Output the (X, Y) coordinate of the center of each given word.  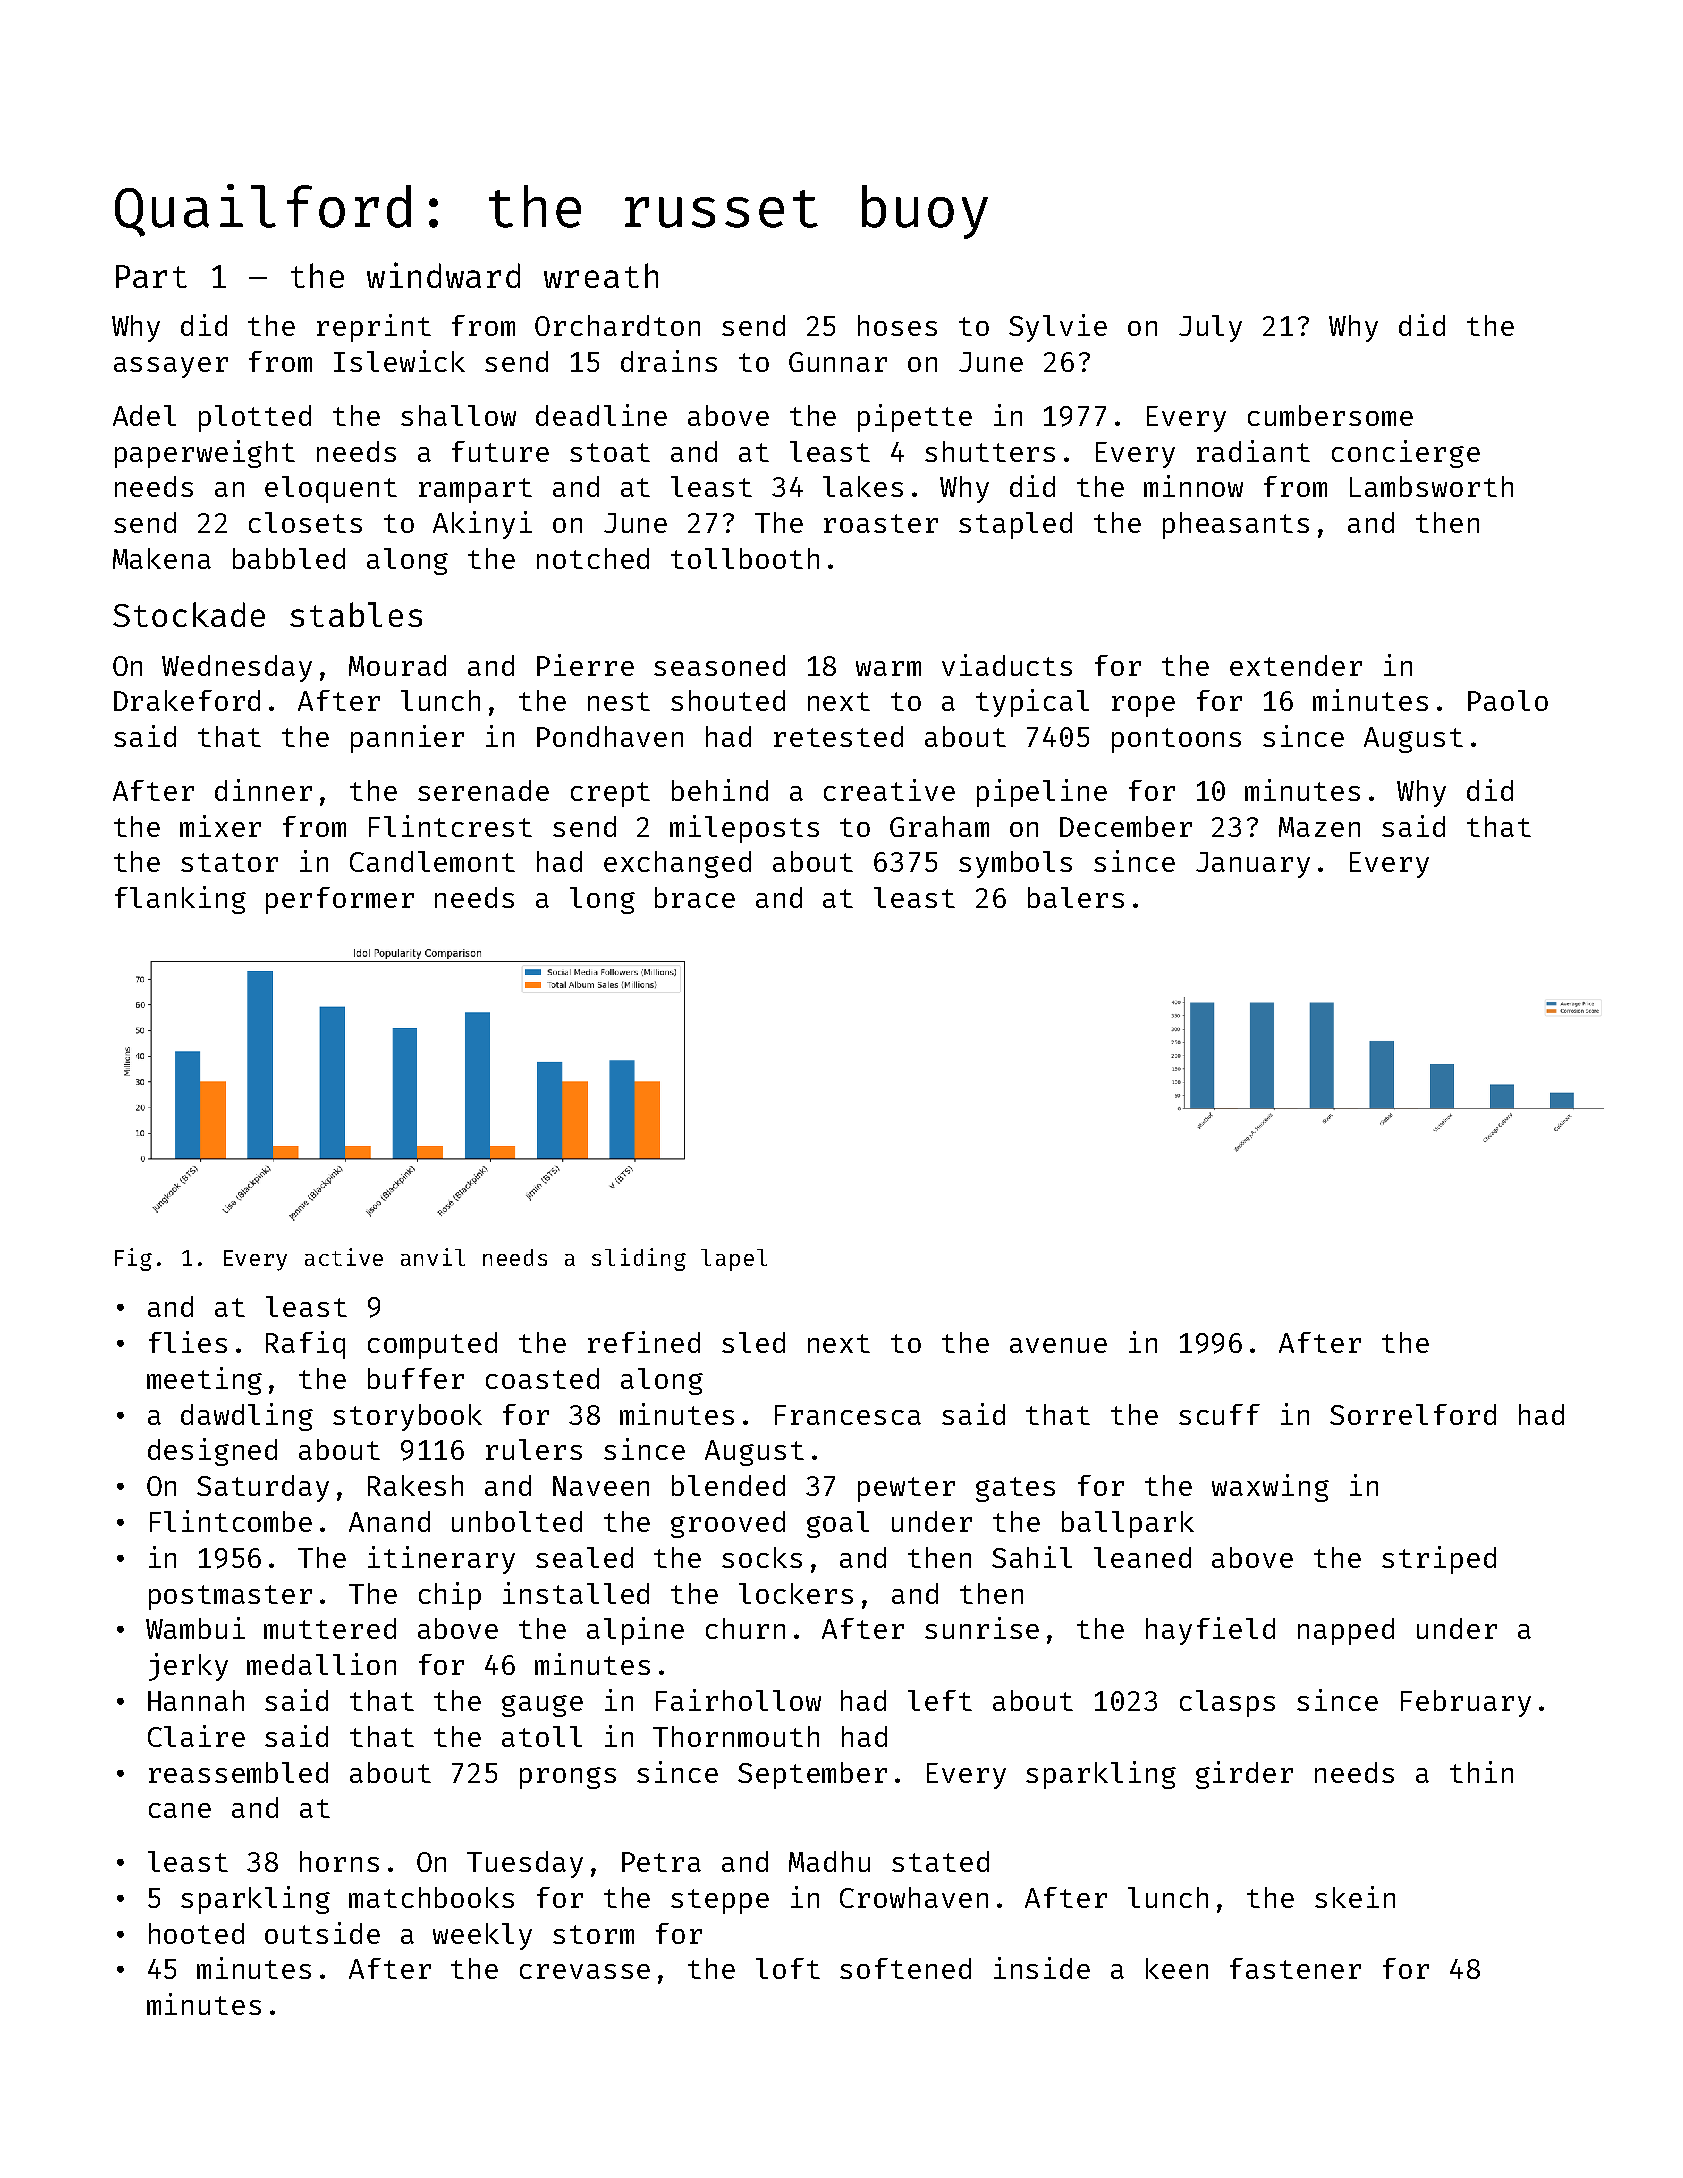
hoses (897, 325)
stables (356, 614)
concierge (1406, 454)
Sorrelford (1413, 1414)
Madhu (829, 1861)
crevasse (585, 1971)
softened (905, 1968)
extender (1296, 665)
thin (1481, 1772)
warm (888, 668)
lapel (734, 1260)
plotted (255, 418)
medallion (321, 1664)
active (344, 1257)
